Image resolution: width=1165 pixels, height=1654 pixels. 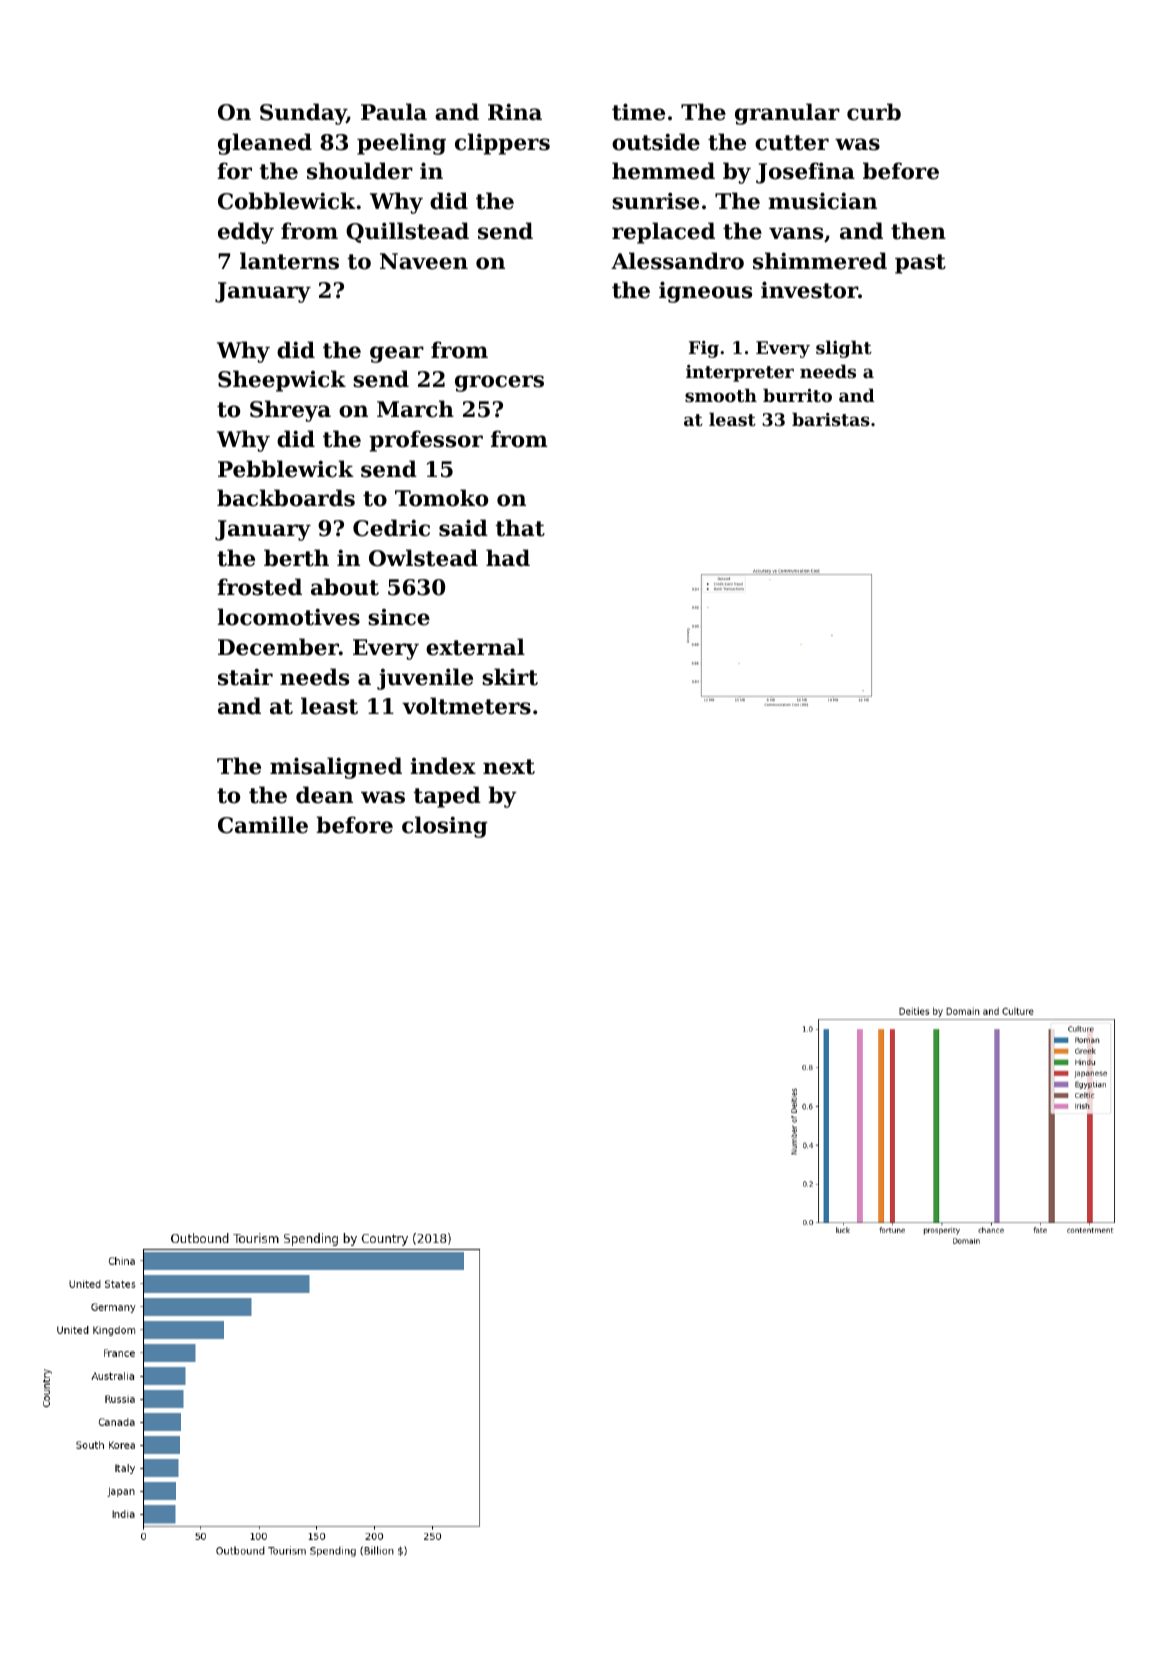 I want to click on vans, so click(x=796, y=233).
